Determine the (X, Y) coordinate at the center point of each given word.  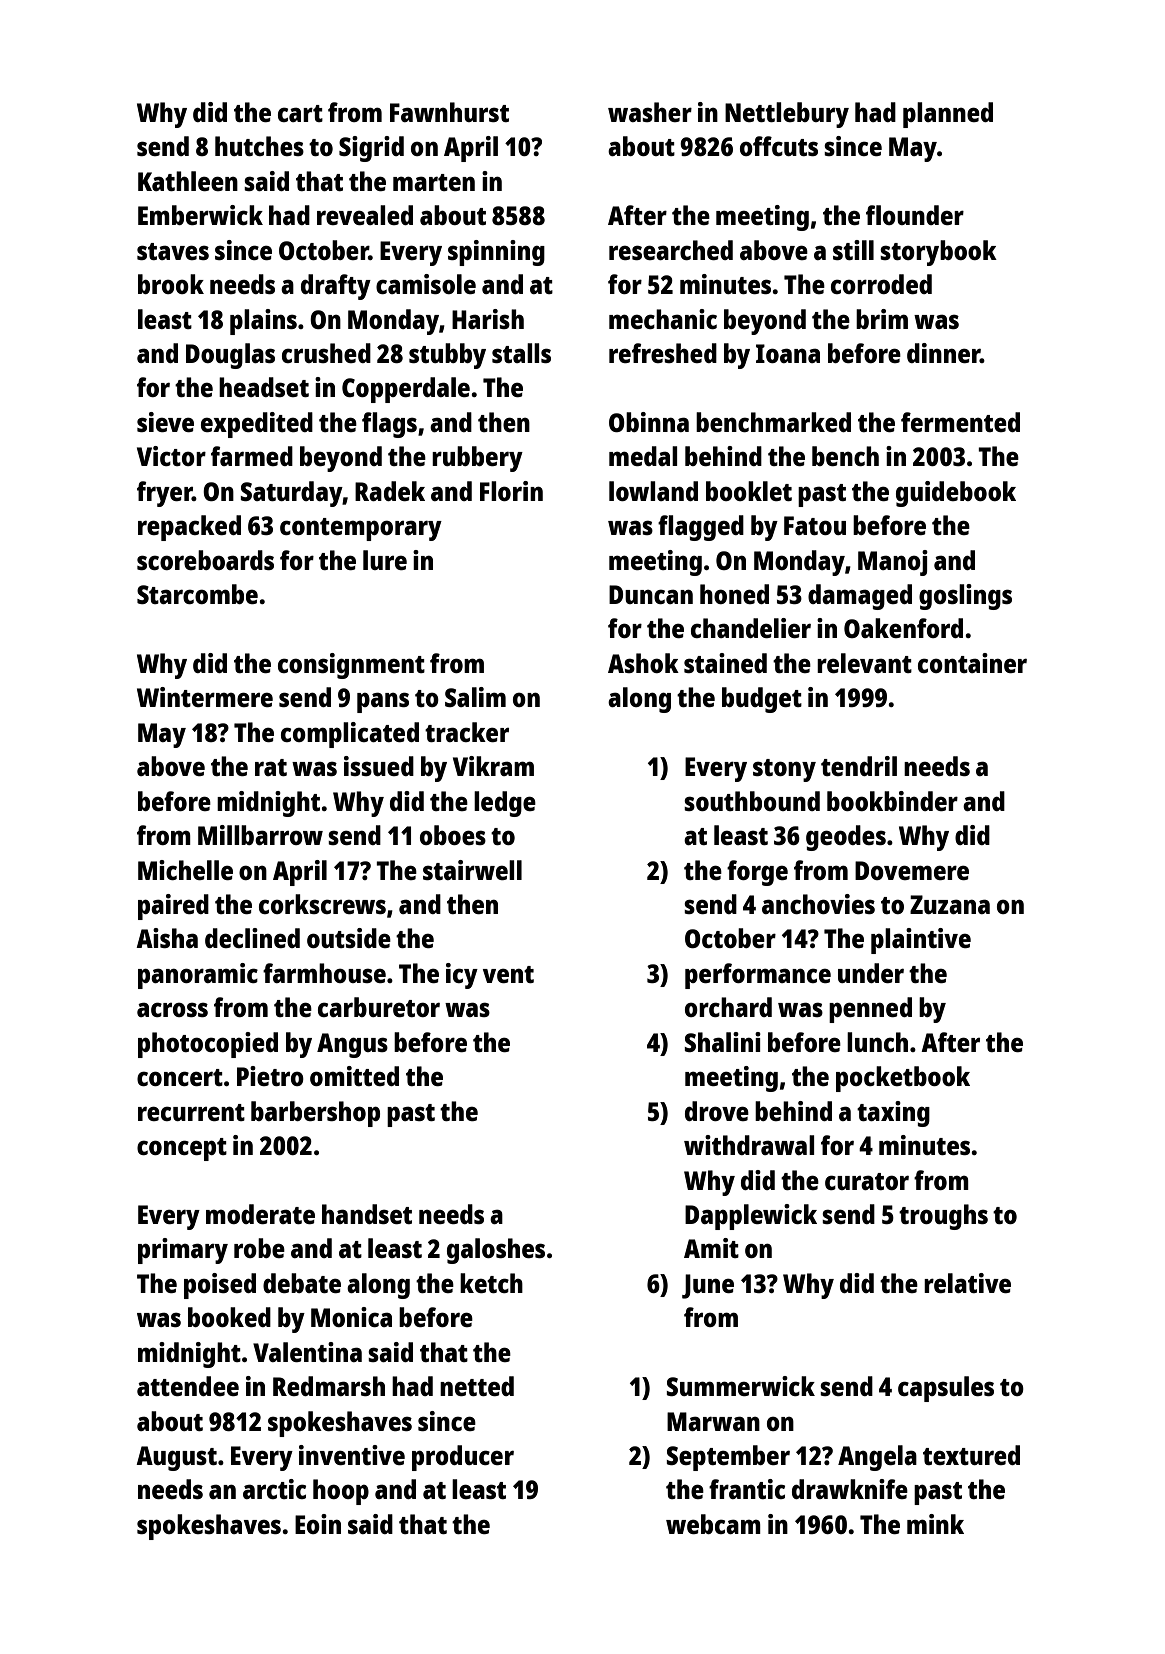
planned (948, 115)
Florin (511, 491)
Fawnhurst (449, 112)
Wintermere (205, 697)
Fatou (815, 525)
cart (300, 113)
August (176, 1458)
